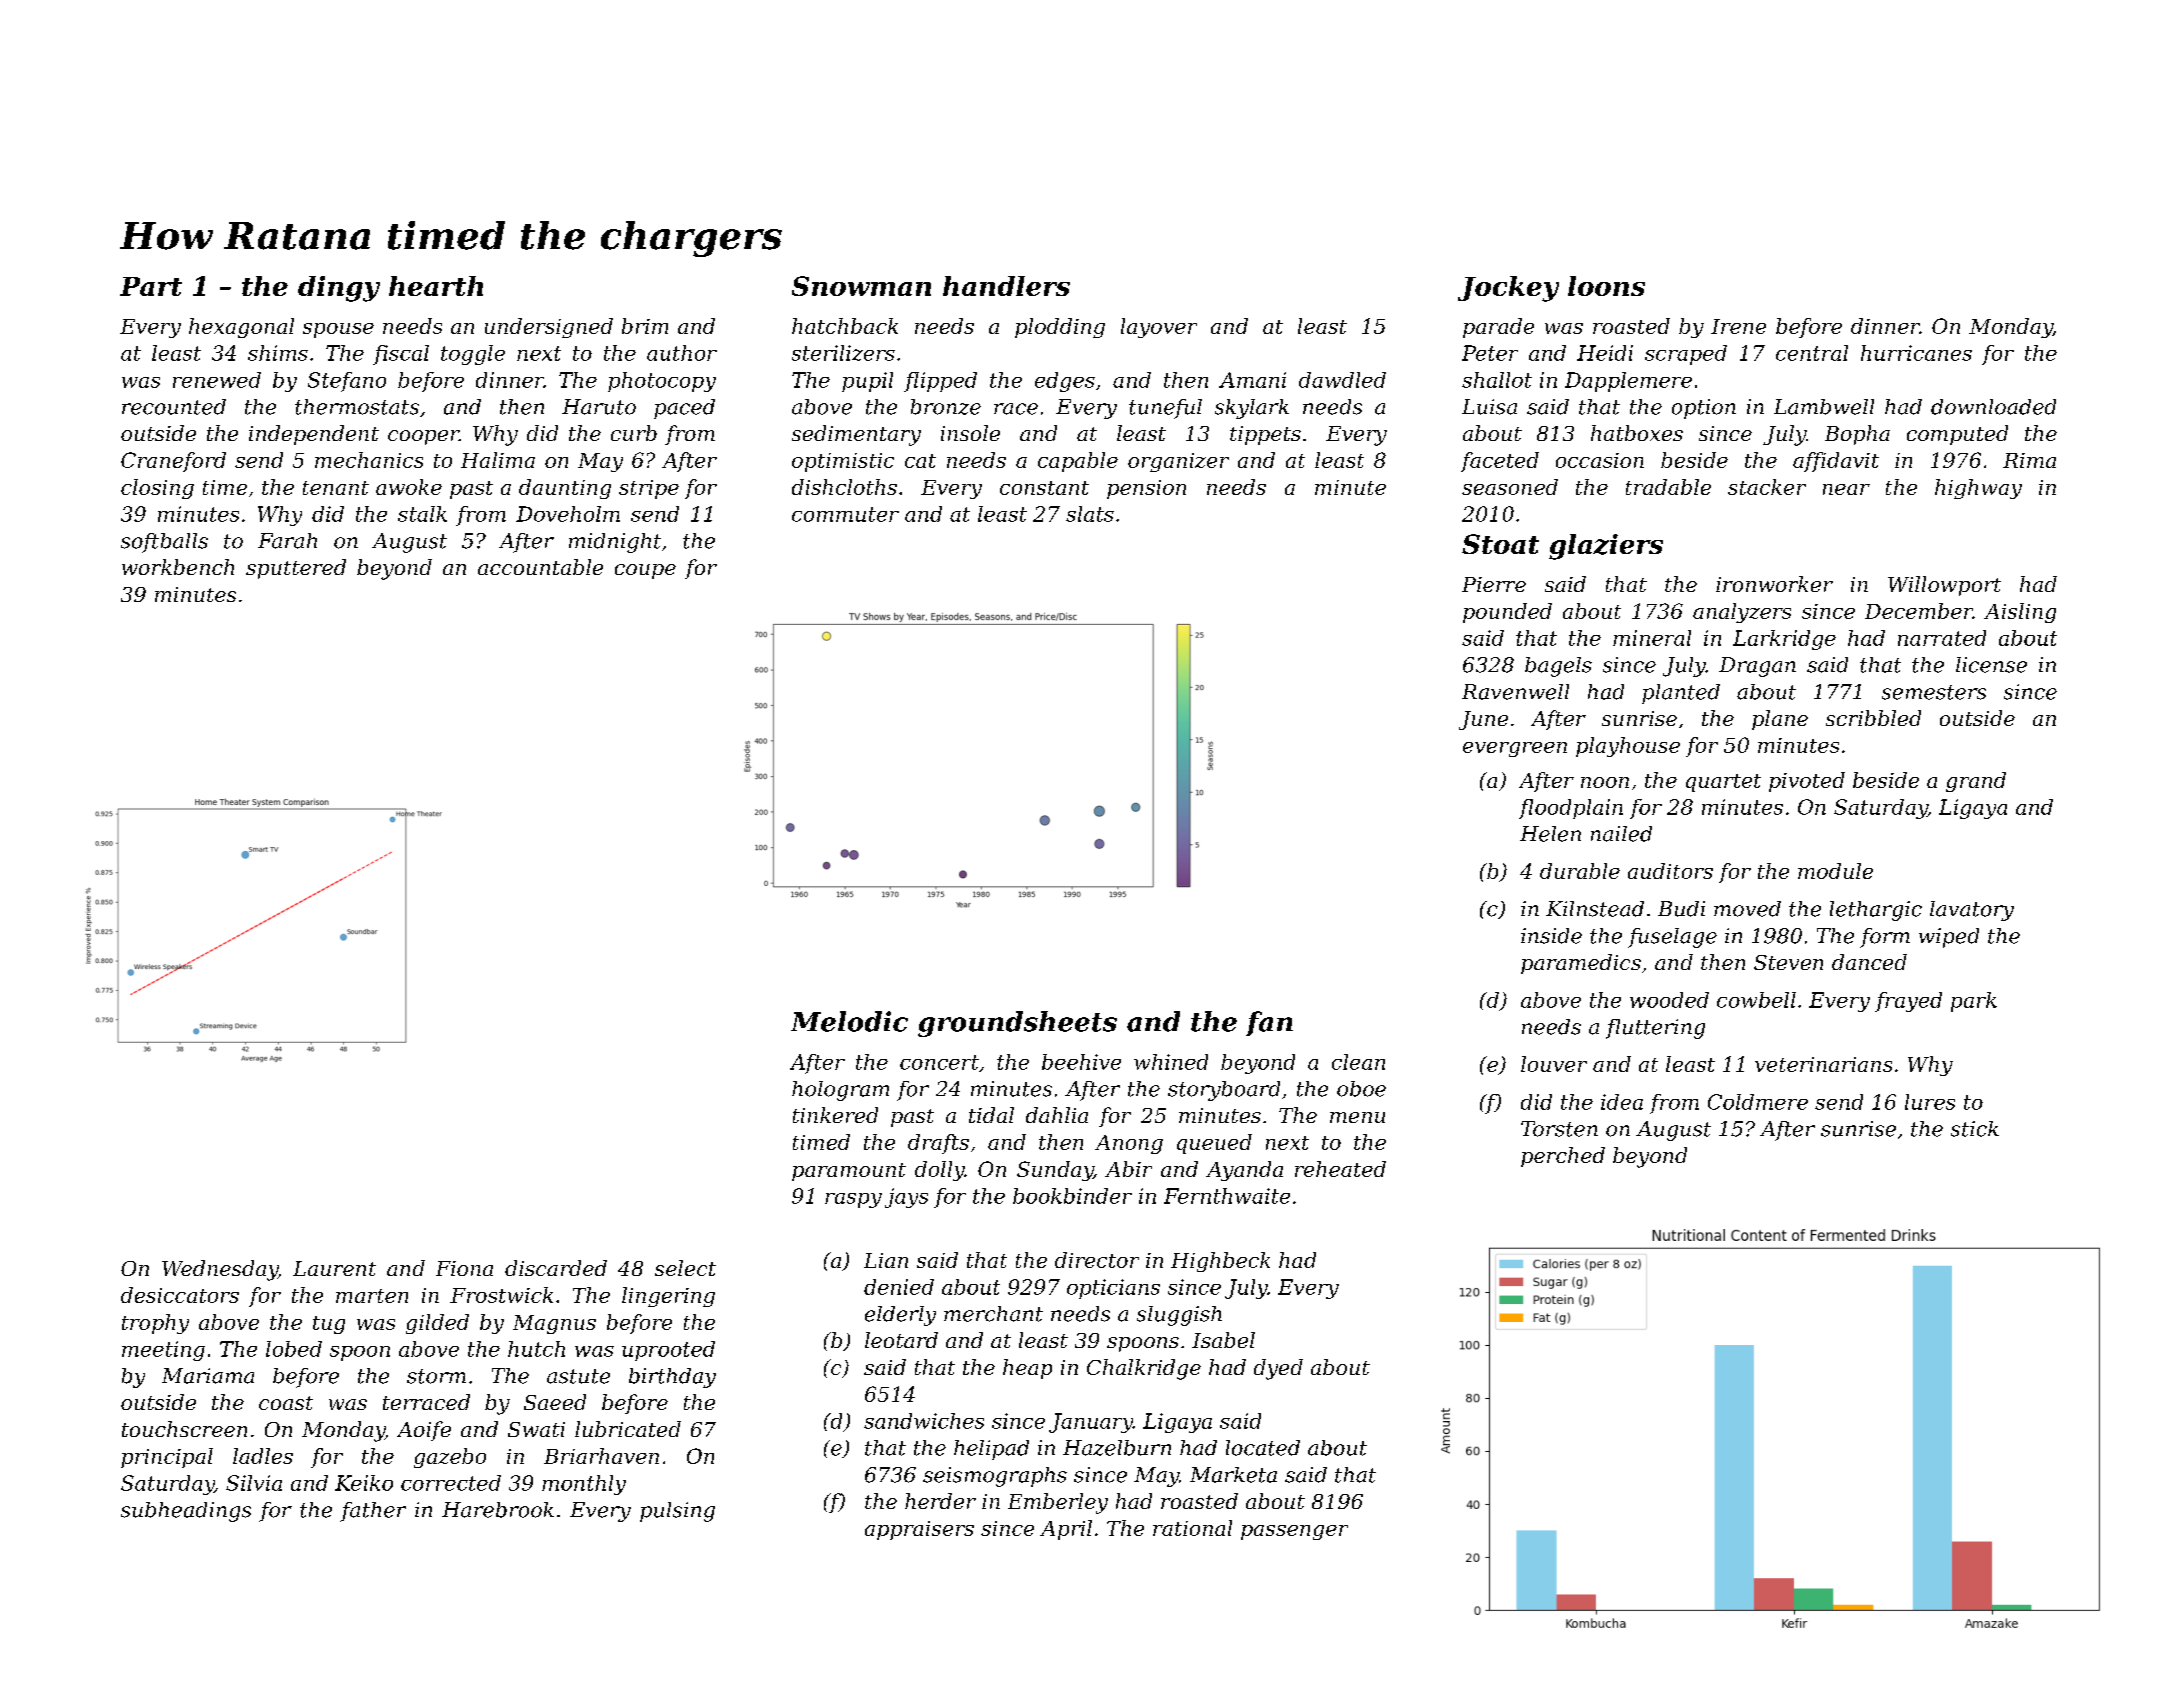 The height and width of the page is (1683, 2178). Describe the element at coordinates (1975, 1129) in the page. I see `stick` at that location.
